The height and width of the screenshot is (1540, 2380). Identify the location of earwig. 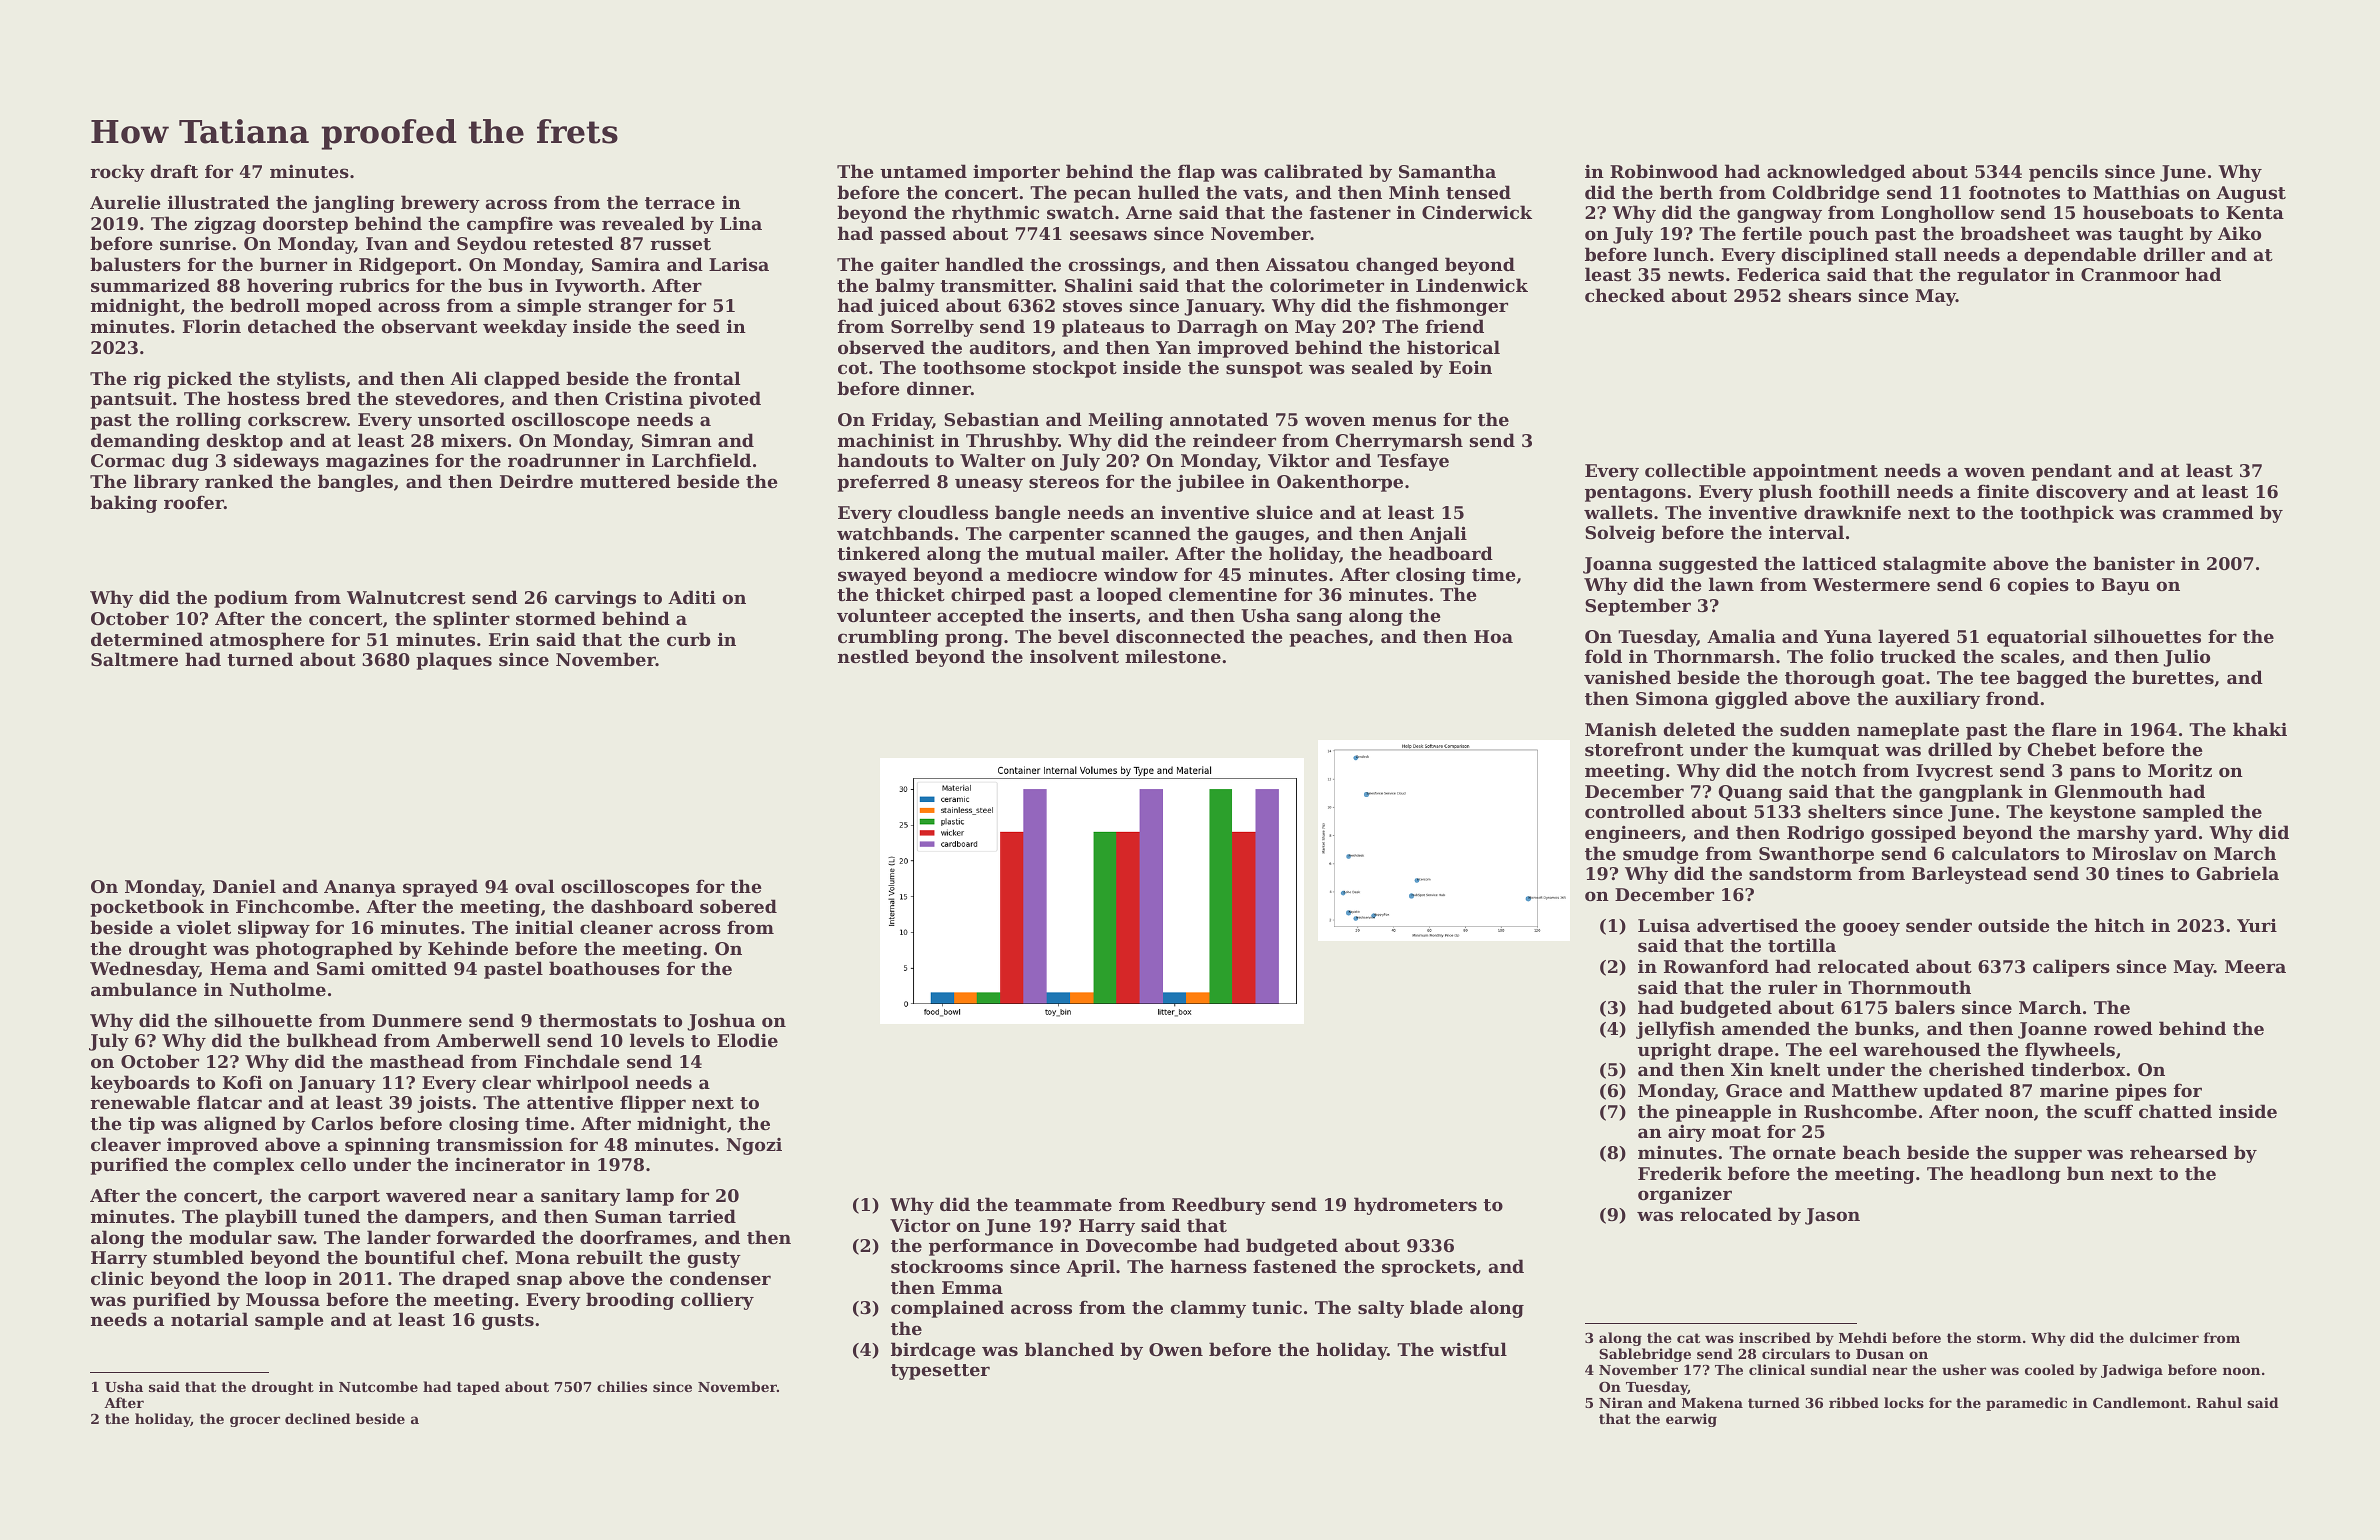
(1691, 1420).
